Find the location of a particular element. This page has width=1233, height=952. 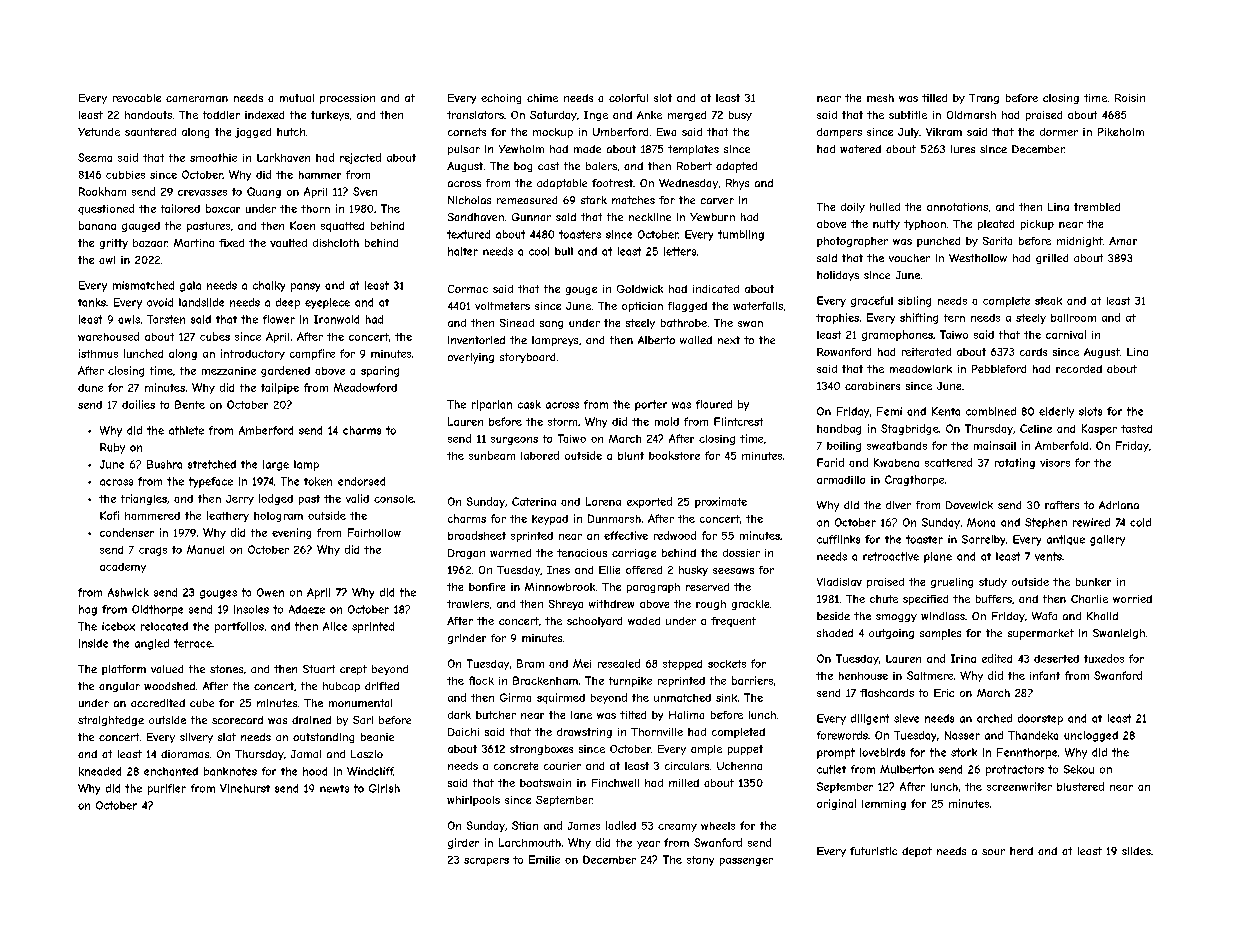

tailored is located at coordinates (180, 208).
